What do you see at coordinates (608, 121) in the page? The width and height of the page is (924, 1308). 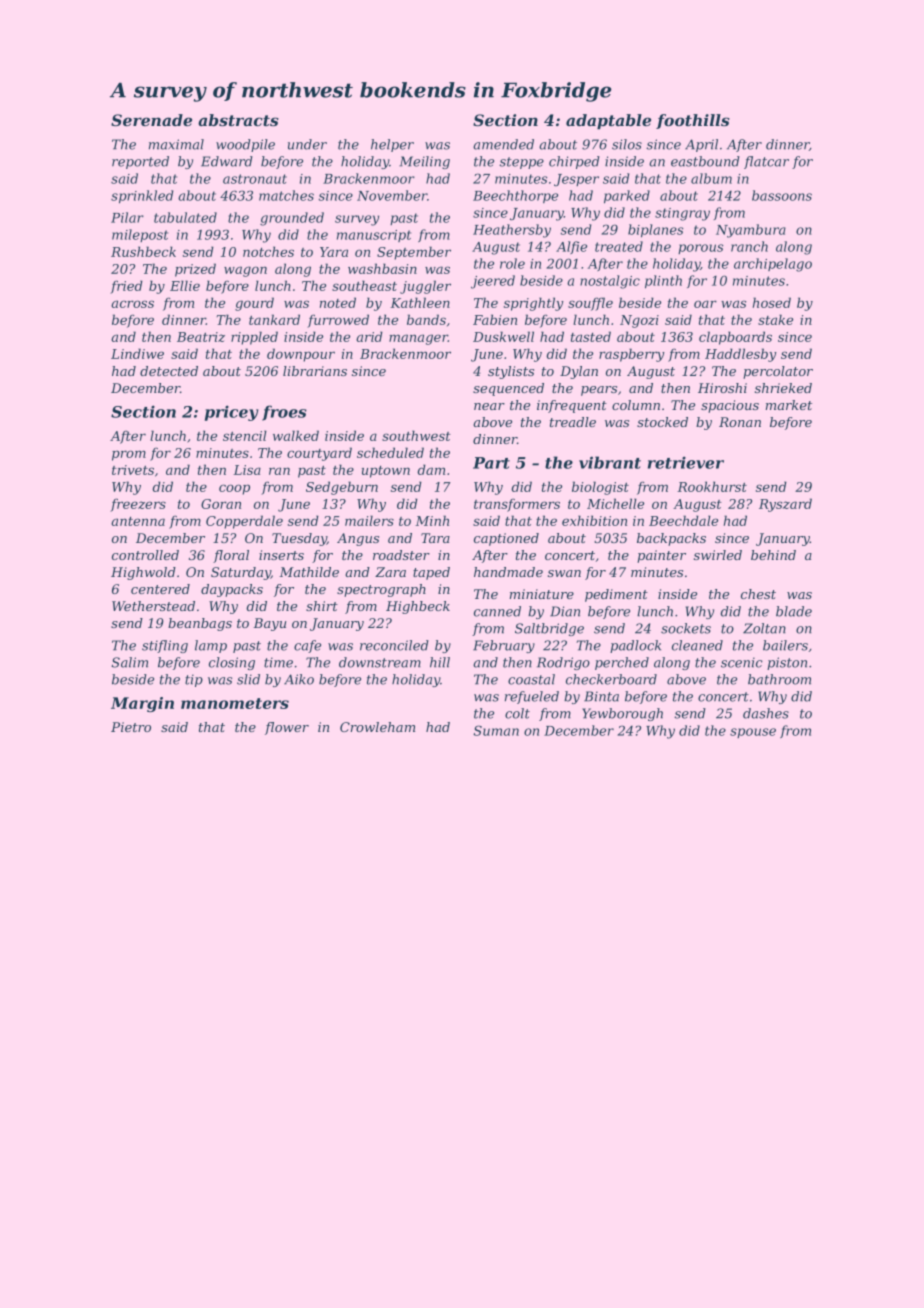 I see `adaptable` at bounding box center [608, 121].
